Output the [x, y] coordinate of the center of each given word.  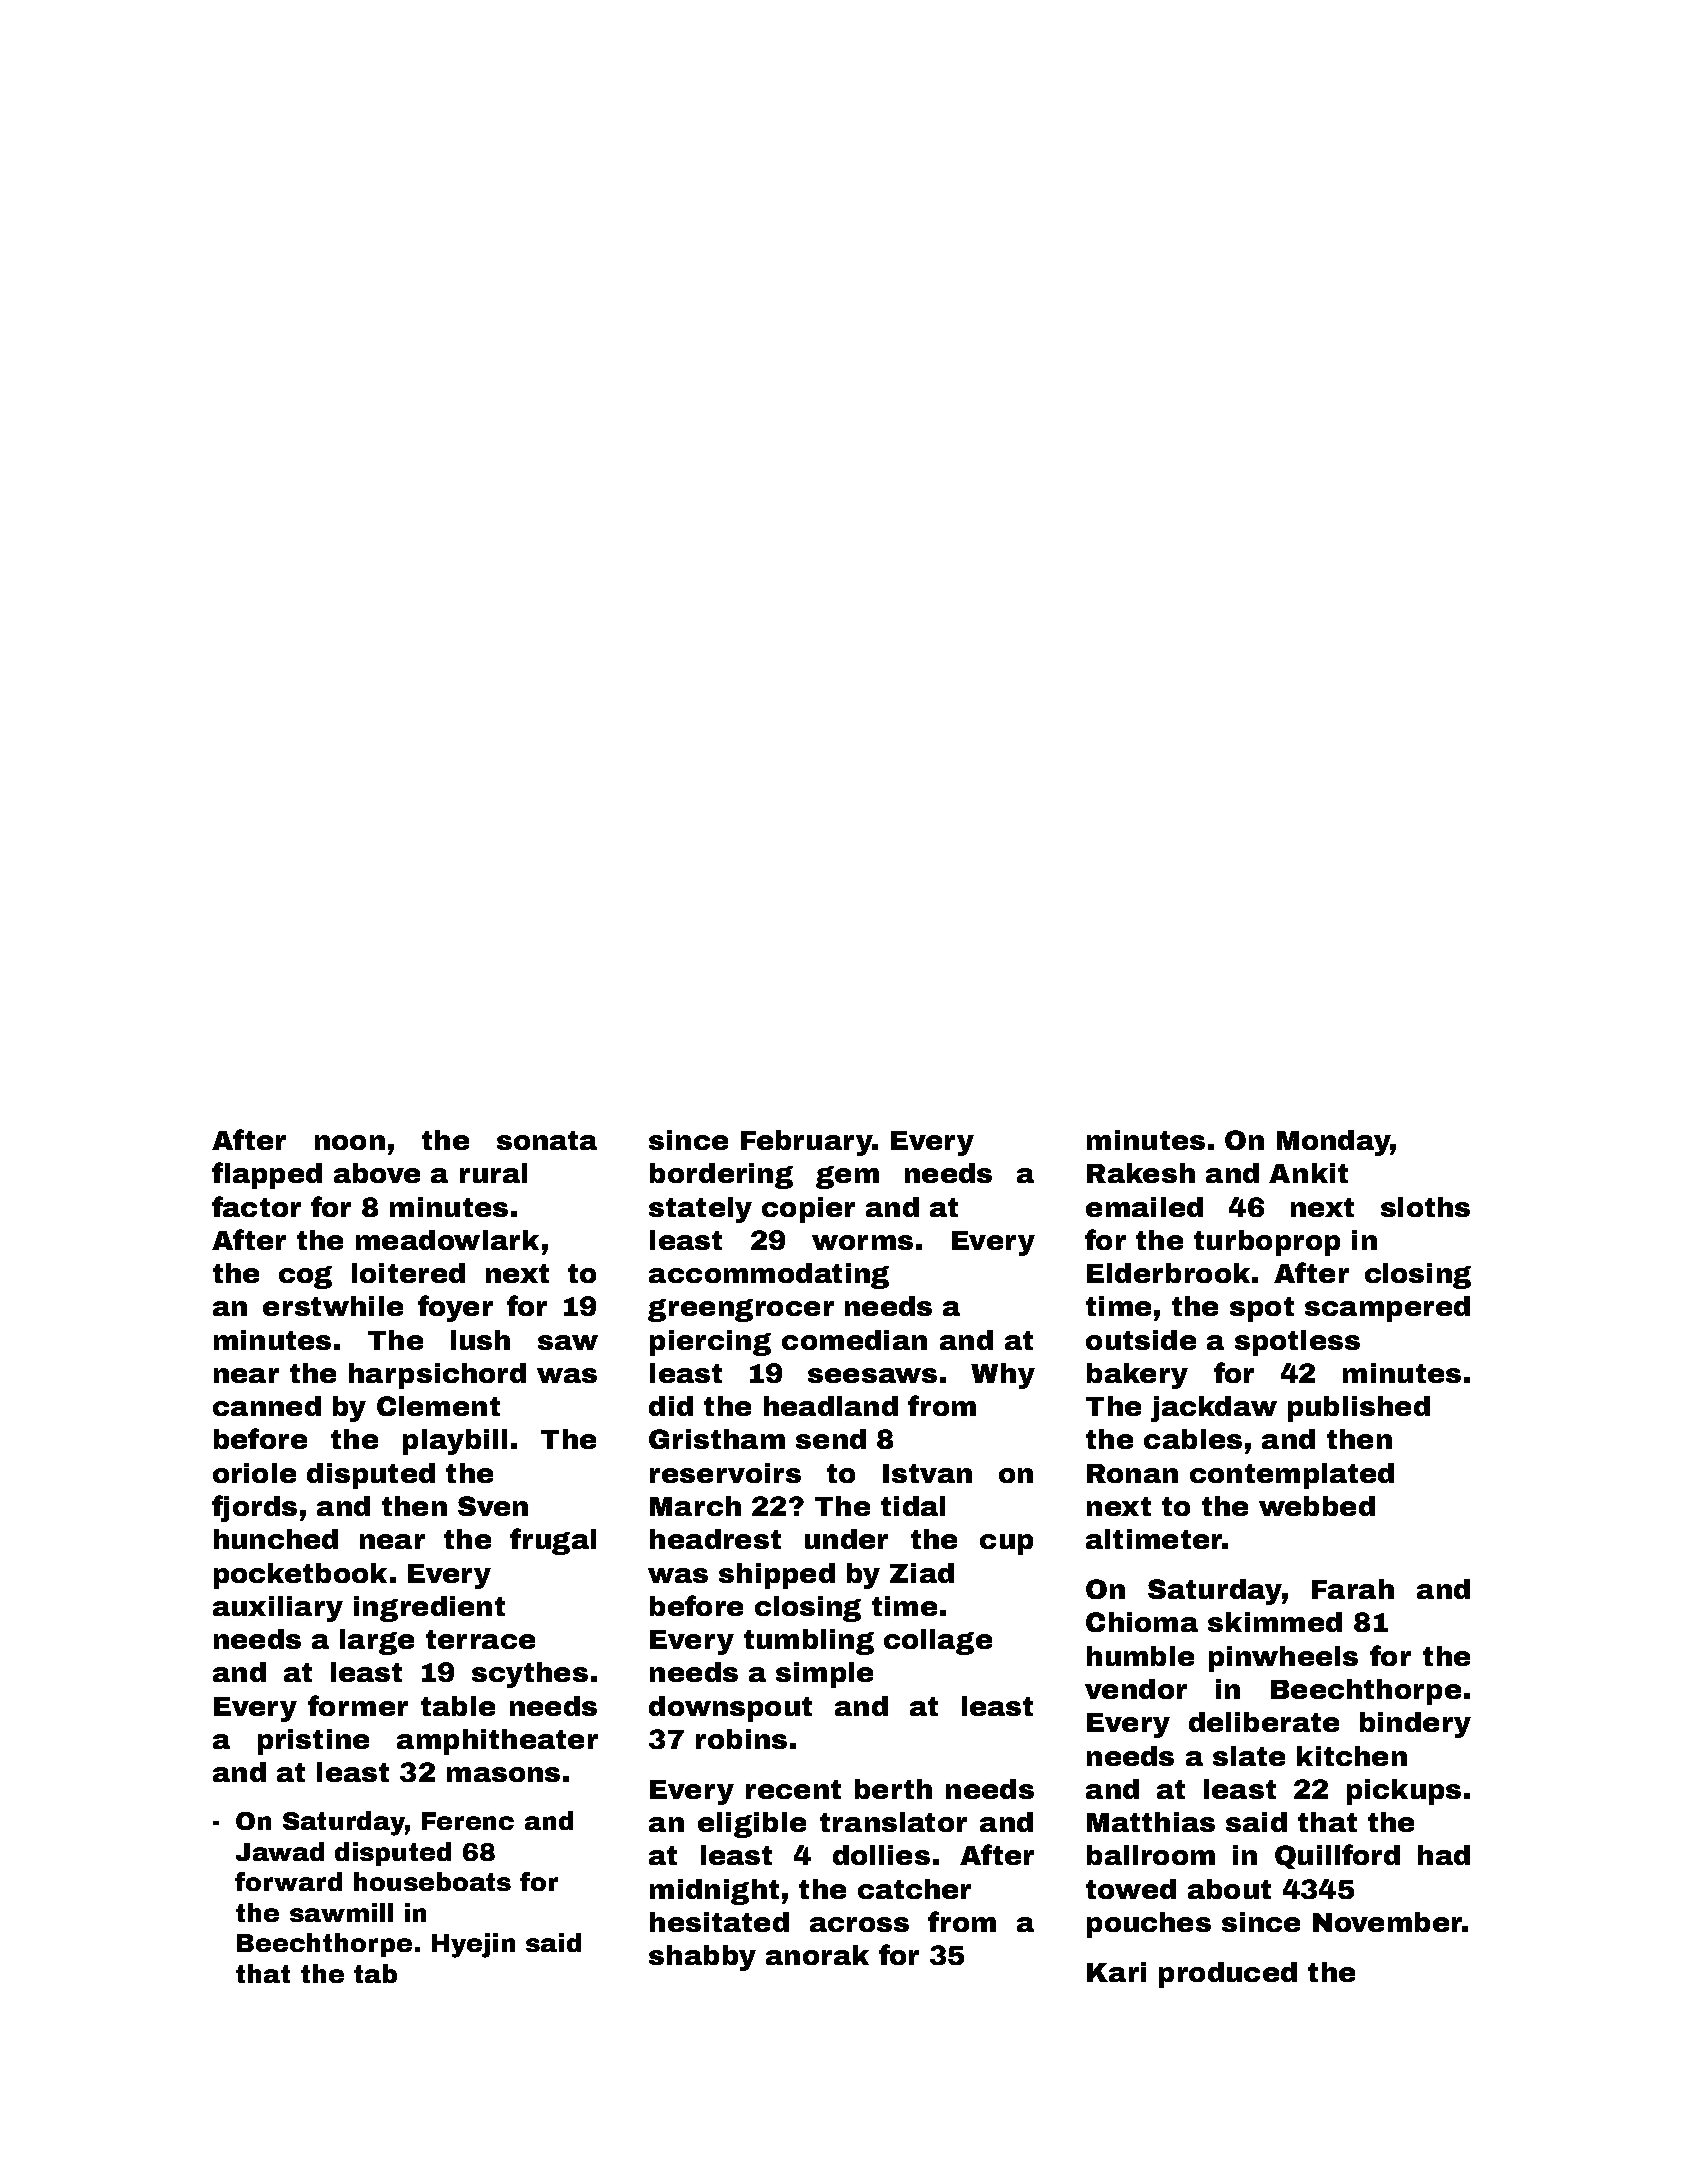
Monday [1333, 1143]
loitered [408, 1273]
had [1444, 1855]
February [807, 1143]
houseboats [432, 1881]
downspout [730, 1709]
